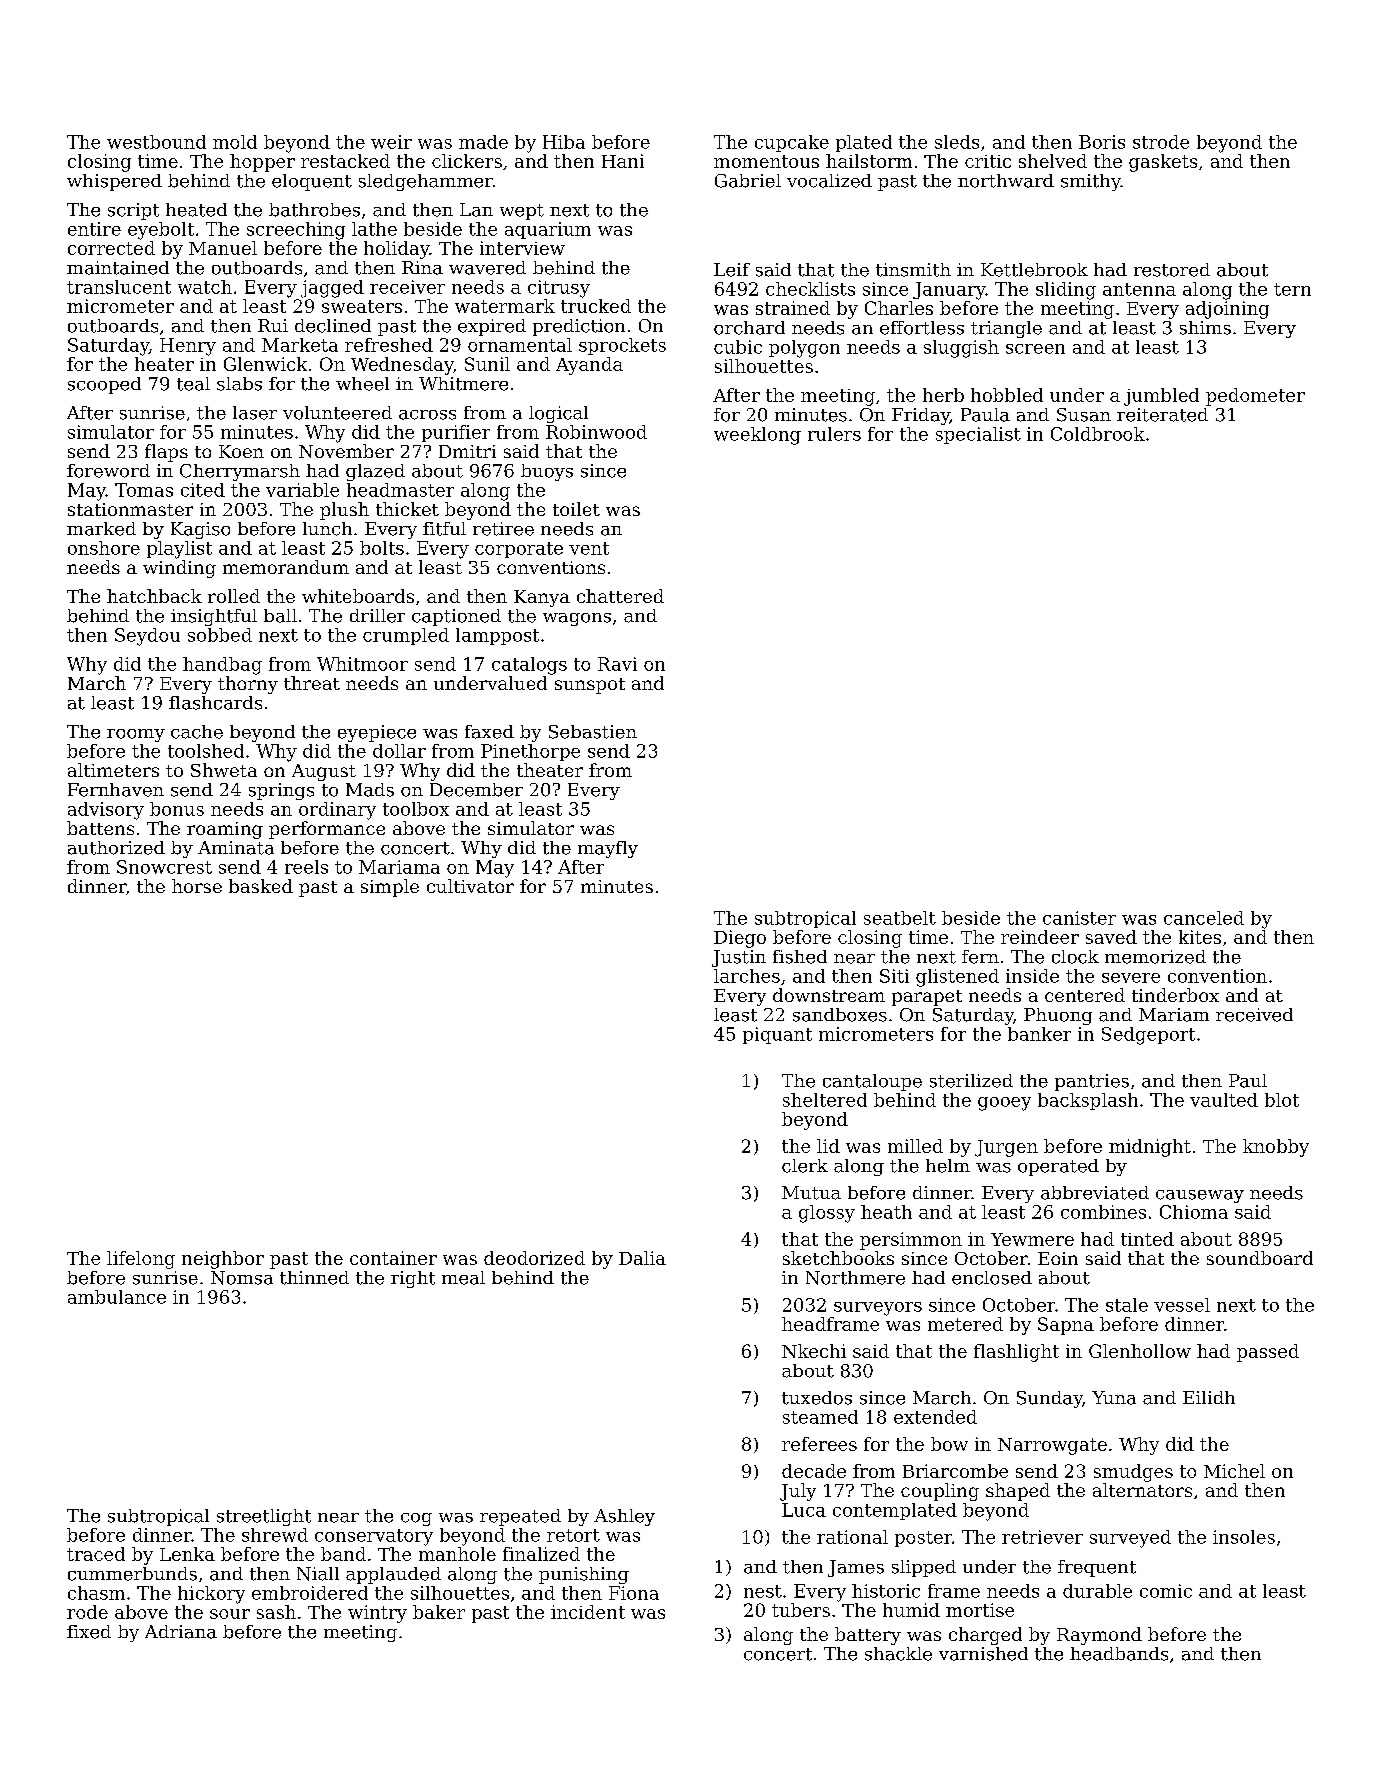 Image resolution: width=1382 pixels, height=1789 pixels. I want to click on shackle, so click(898, 1654).
